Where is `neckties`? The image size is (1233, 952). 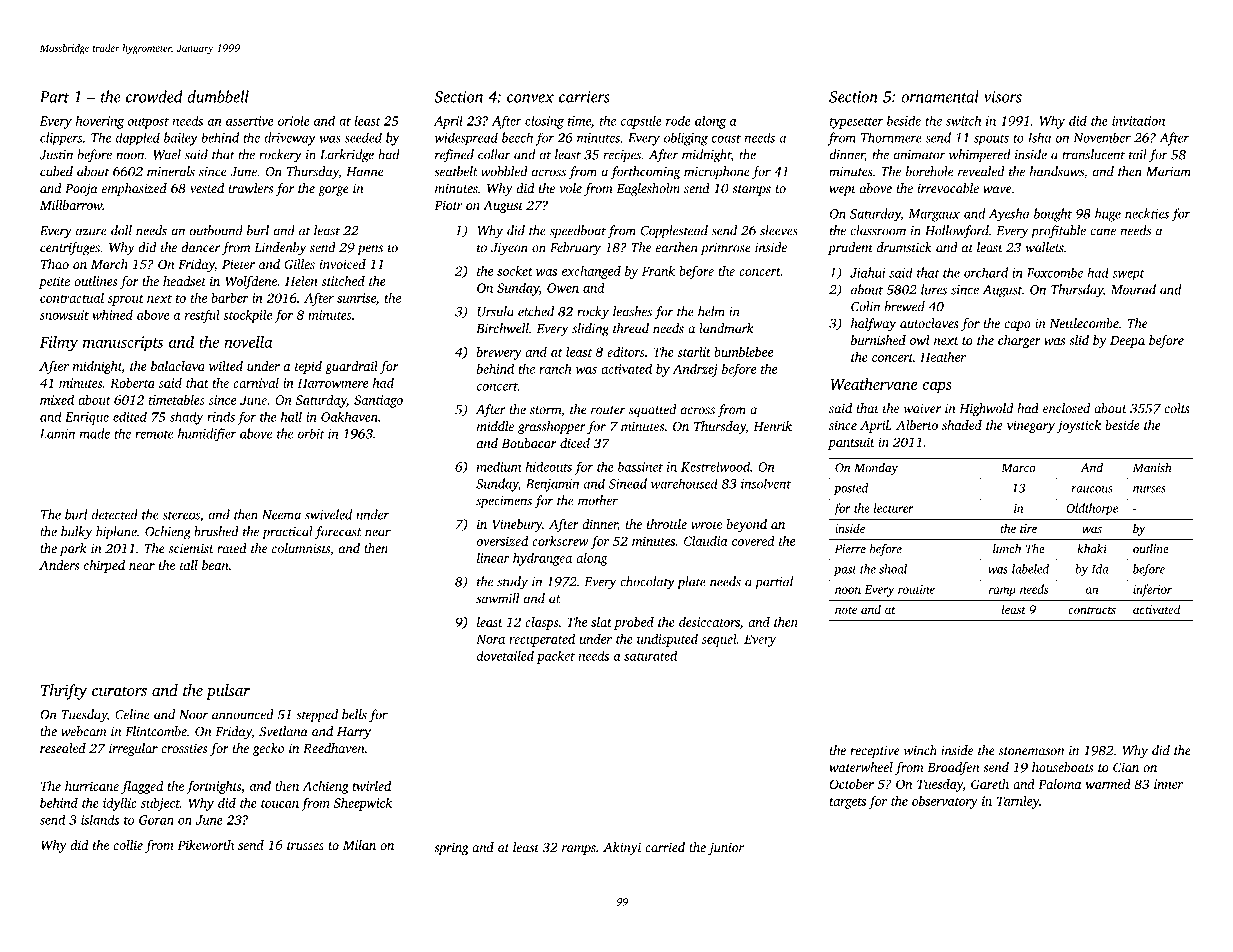
neckties is located at coordinates (1147, 213).
